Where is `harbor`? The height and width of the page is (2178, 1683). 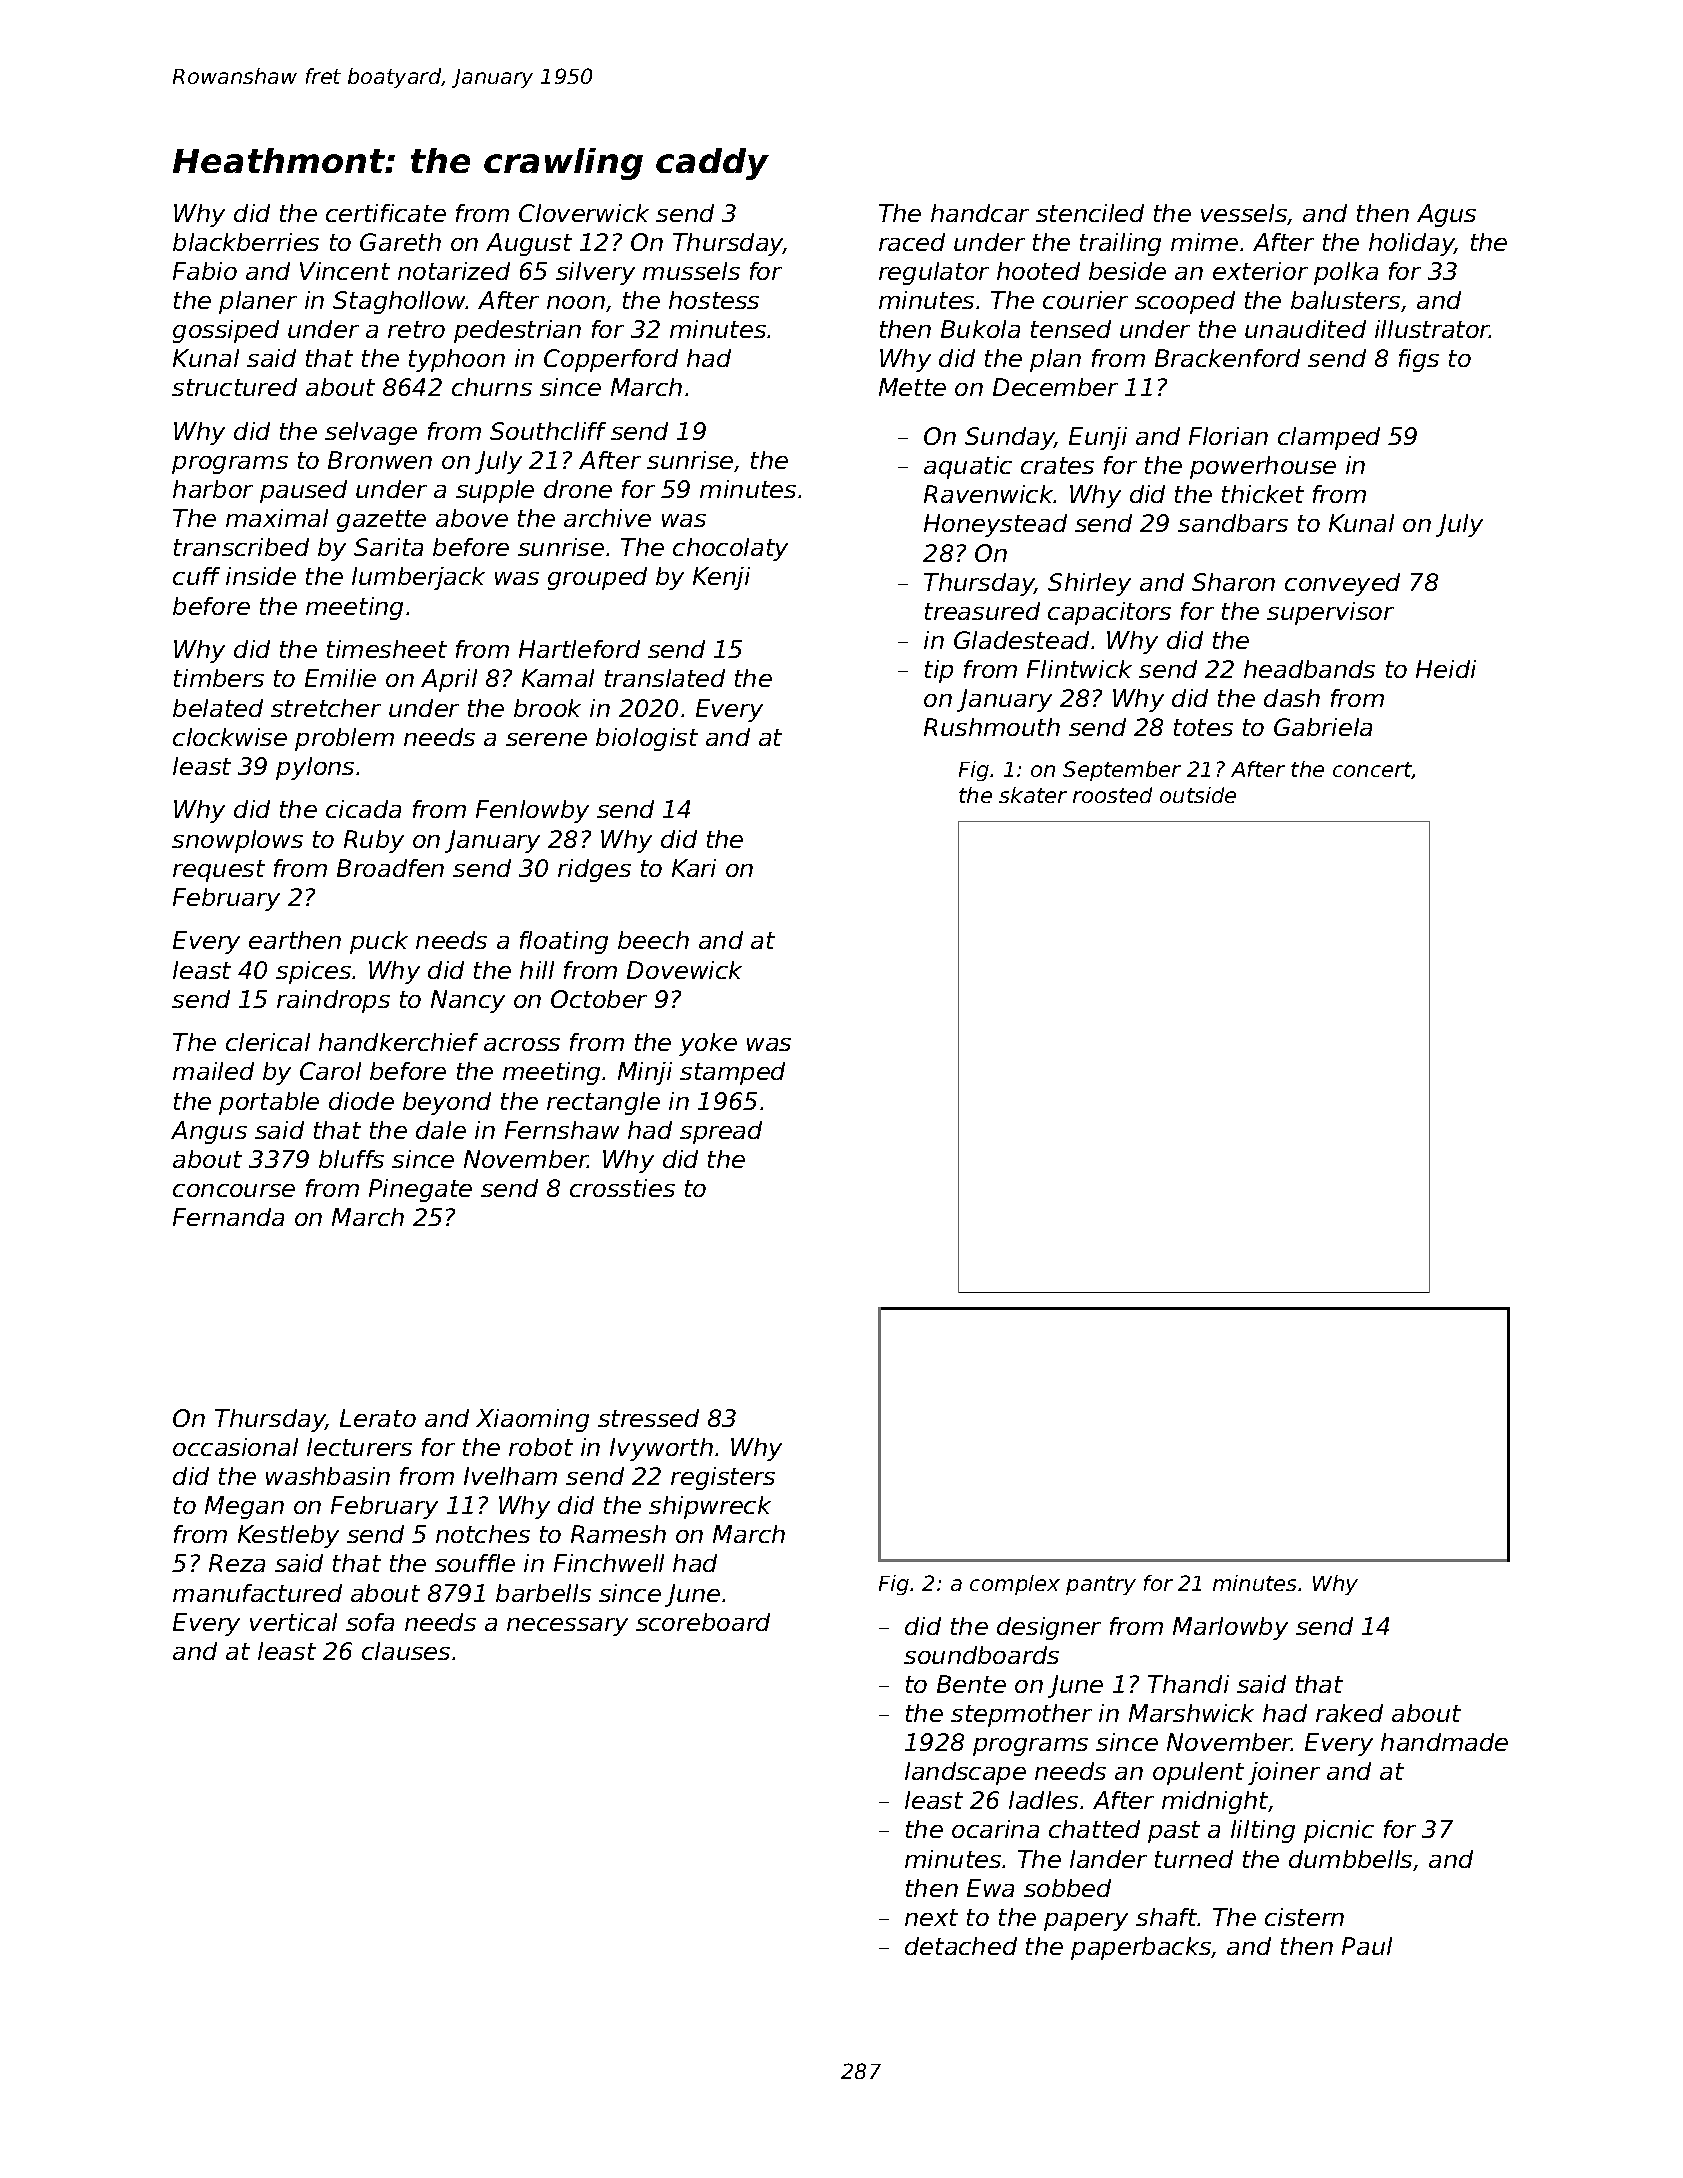 harbor is located at coordinates (213, 489).
